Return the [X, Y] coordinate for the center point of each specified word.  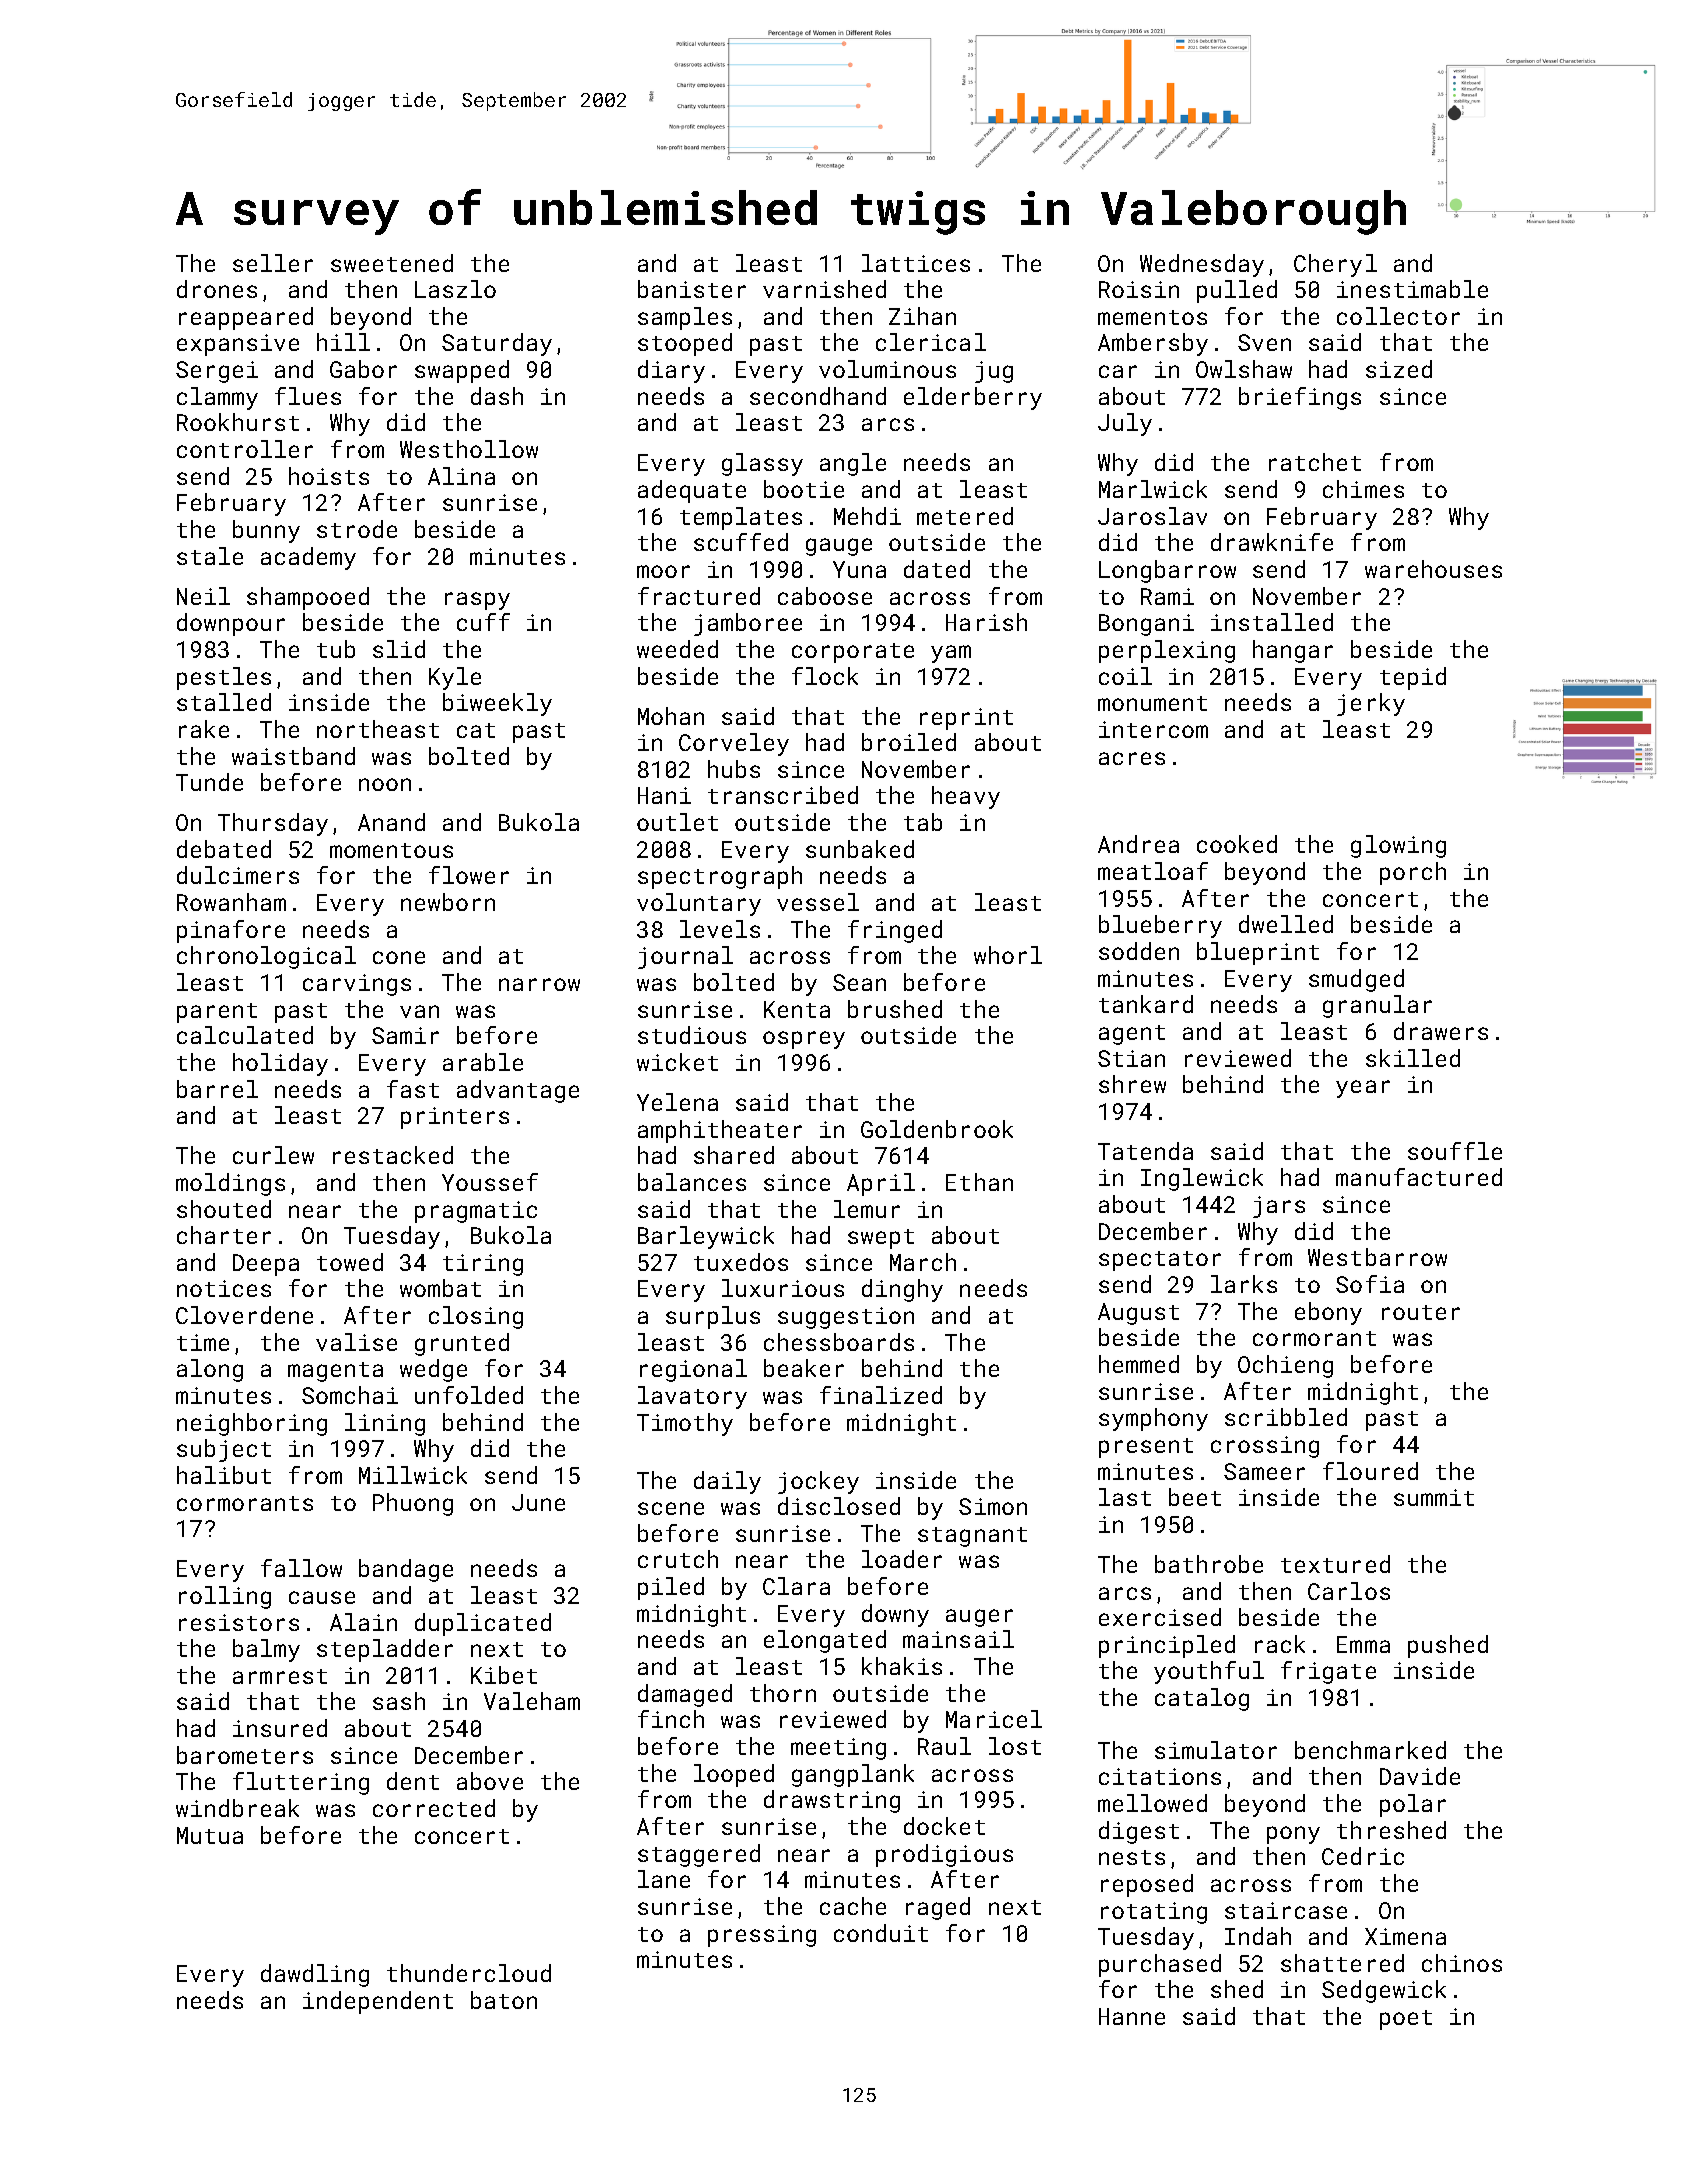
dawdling [315, 1975]
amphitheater [720, 1131]
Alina [461, 476]
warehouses [1433, 569]
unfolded [469, 1395]
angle [853, 464]
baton [504, 2000]
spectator [1160, 1261]
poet [1406, 2020]
